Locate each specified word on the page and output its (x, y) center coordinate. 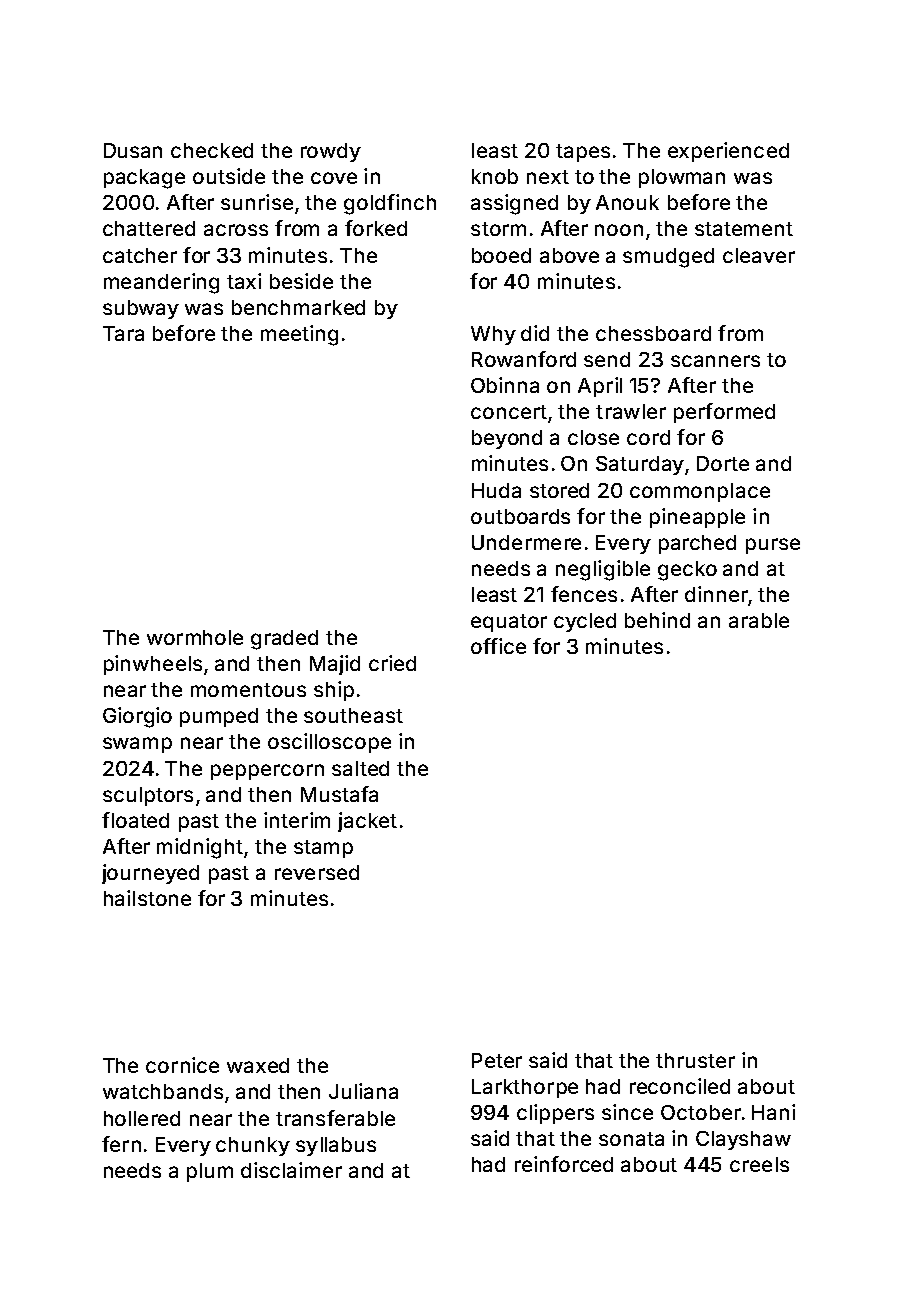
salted (360, 768)
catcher (140, 255)
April (600, 387)
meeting (299, 335)
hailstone (147, 898)
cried (392, 663)
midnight (200, 848)
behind (657, 620)
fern (121, 1144)
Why (493, 335)
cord (648, 437)
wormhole (195, 637)
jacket (367, 822)
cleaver (759, 255)
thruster (695, 1060)
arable (759, 620)
